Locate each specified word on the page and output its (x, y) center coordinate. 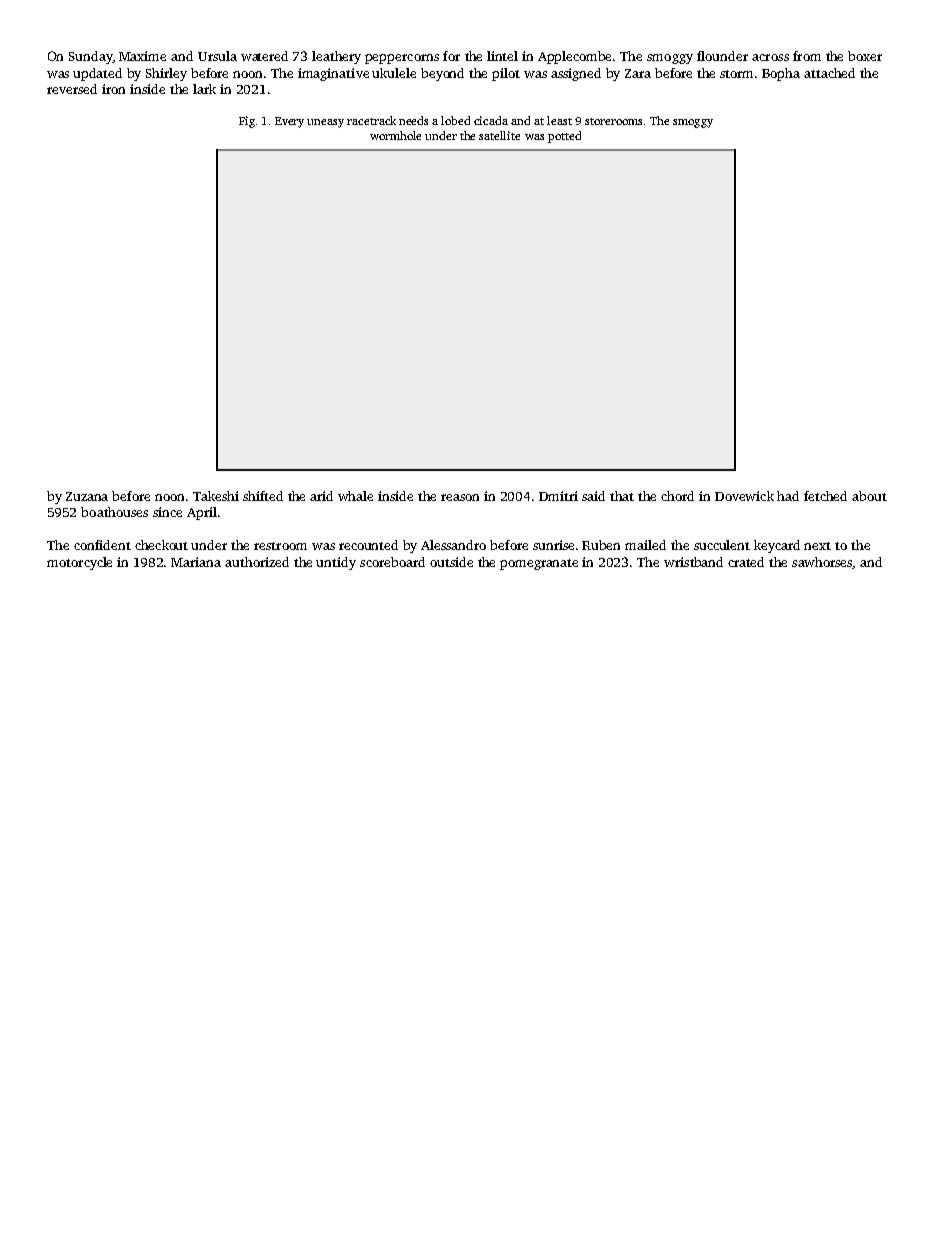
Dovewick (744, 496)
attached (829, 73)
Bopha (781, 74)
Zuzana (87, 496)
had (788, 496)
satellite (499, 135)
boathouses (114, 512)
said (593, 496)
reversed (72, 89)
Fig (247, 122)
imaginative (333, 74)
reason (460, 497)
